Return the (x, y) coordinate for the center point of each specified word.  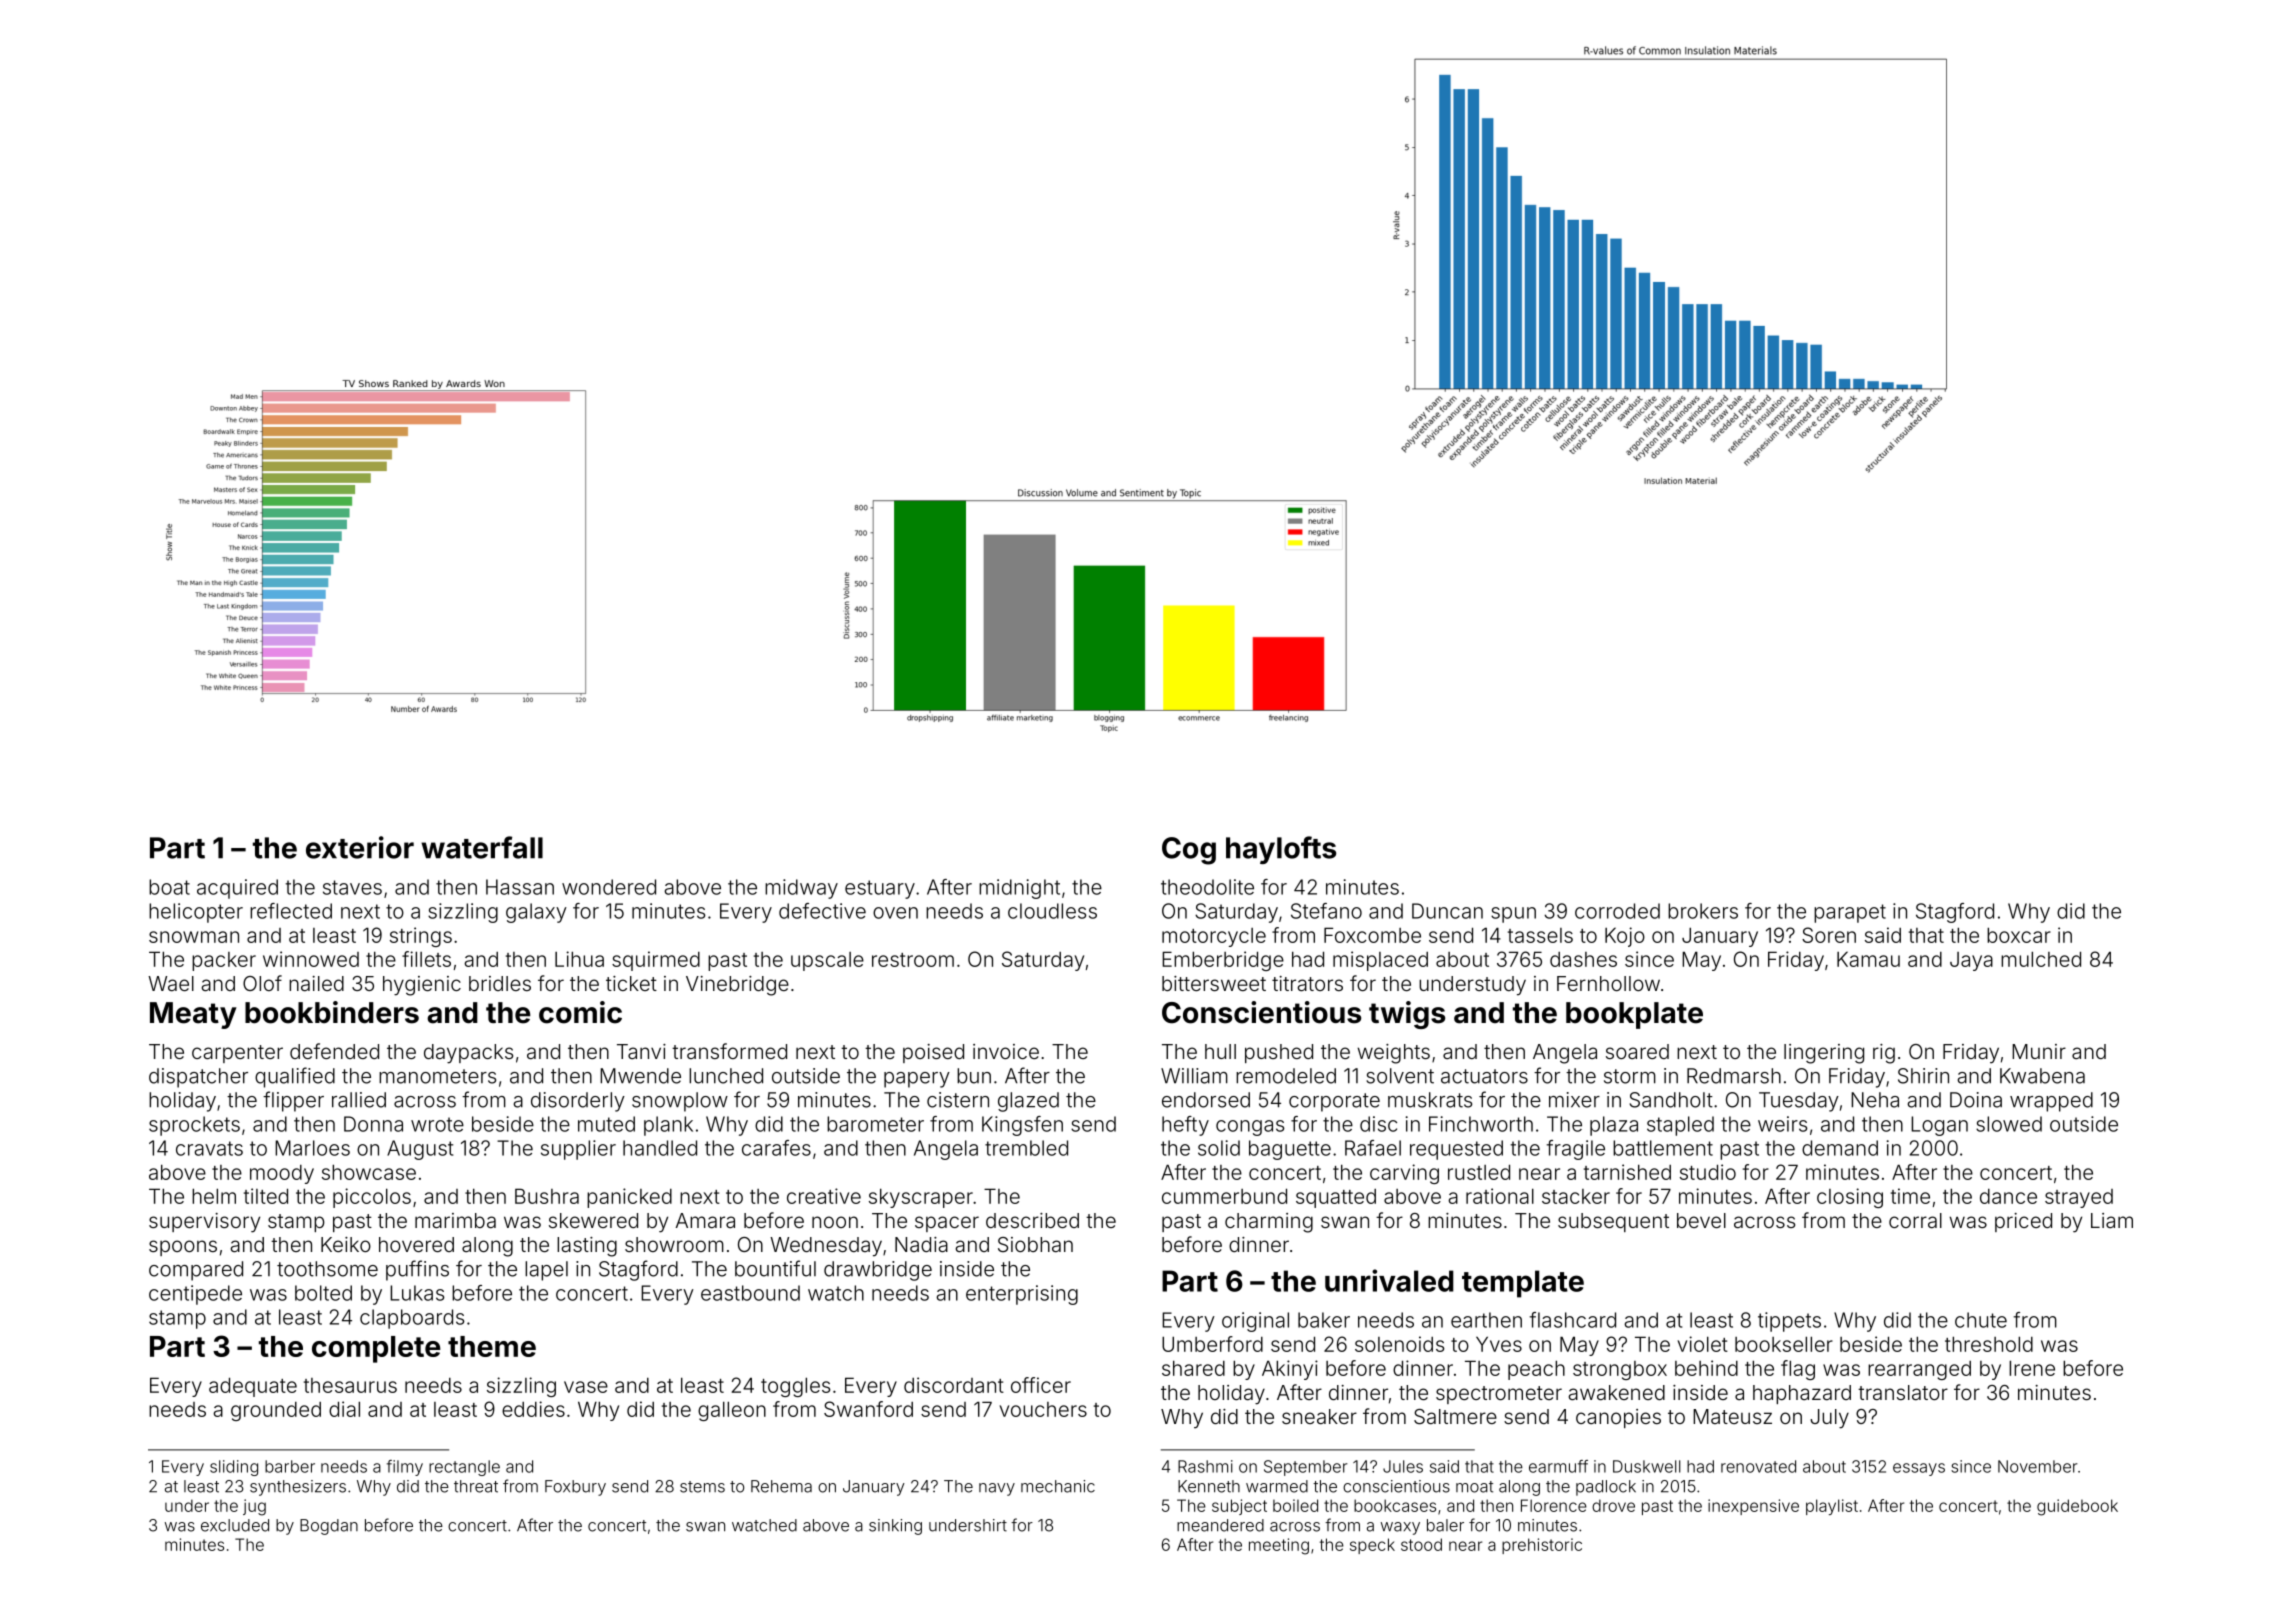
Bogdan (329, 1527)
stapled (1680, 1126)
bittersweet (1214, 983)
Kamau (1868, 959)
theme (492, 1346)
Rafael (1373, 1148)
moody (282, 1174)
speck (1372, 1546)
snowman (194, 937)
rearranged (1919, 1370)
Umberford (1212, 1344)
